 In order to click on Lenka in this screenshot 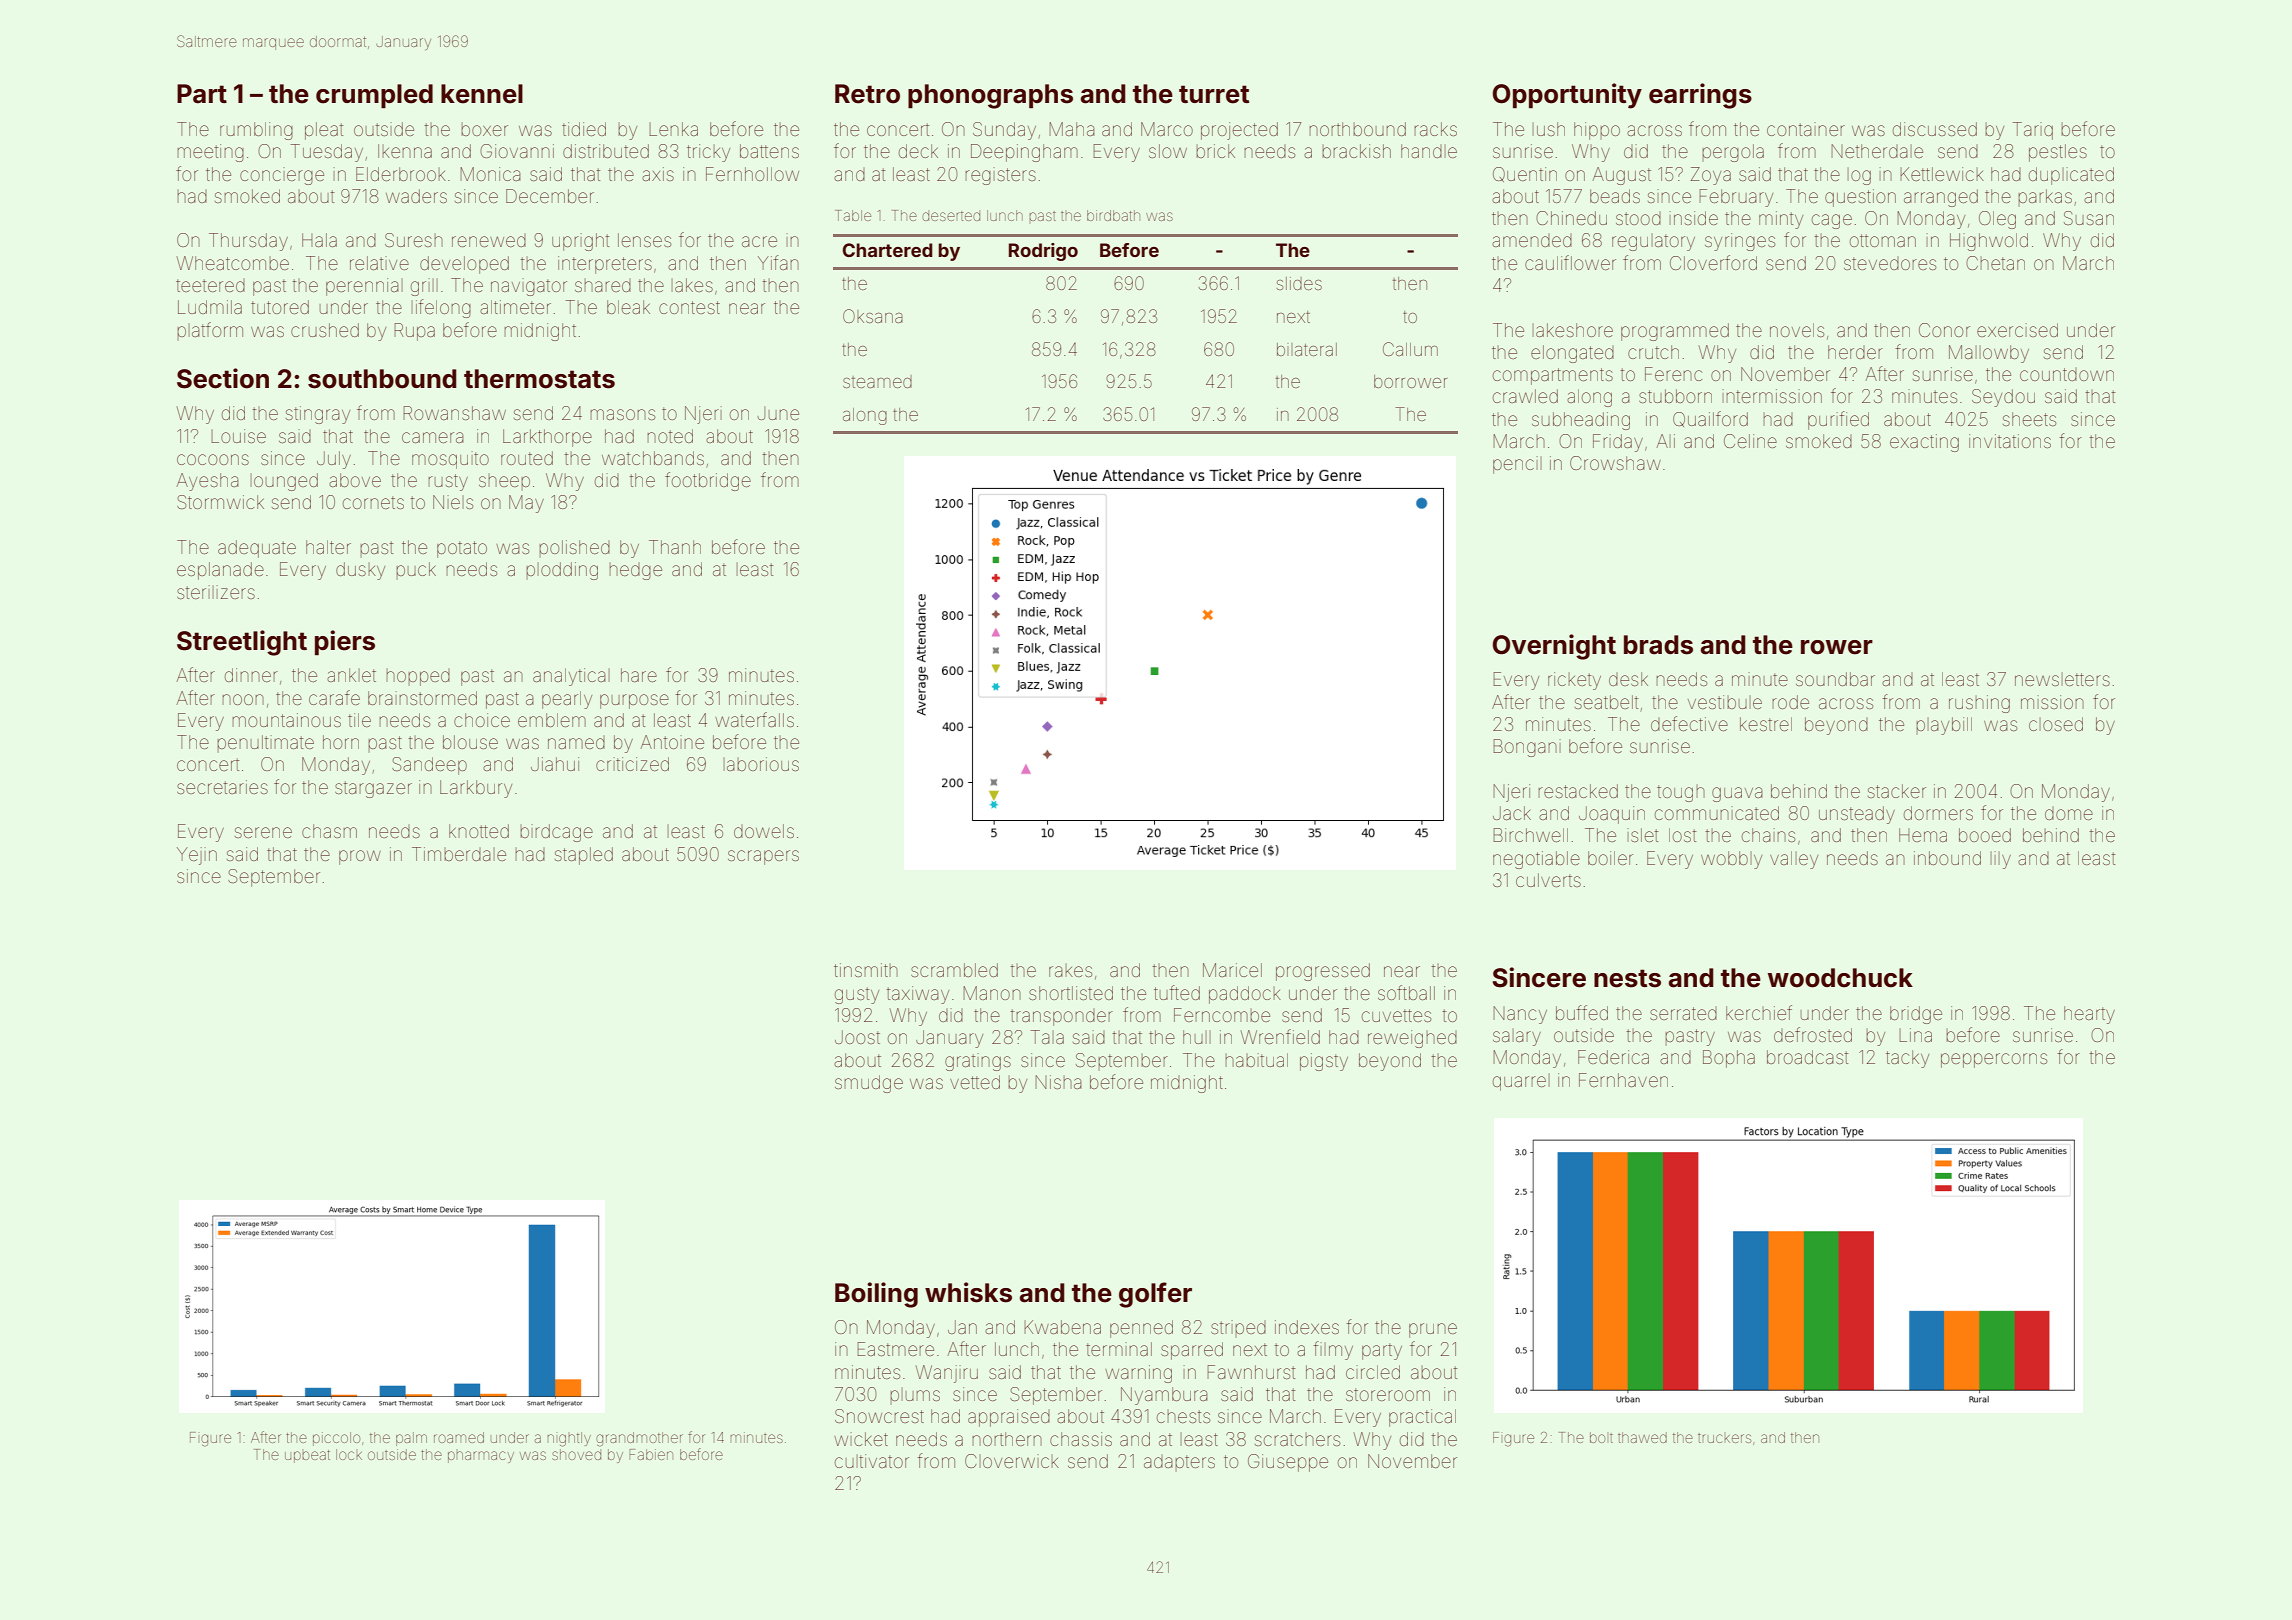, I will do `click(673, 129)`.
